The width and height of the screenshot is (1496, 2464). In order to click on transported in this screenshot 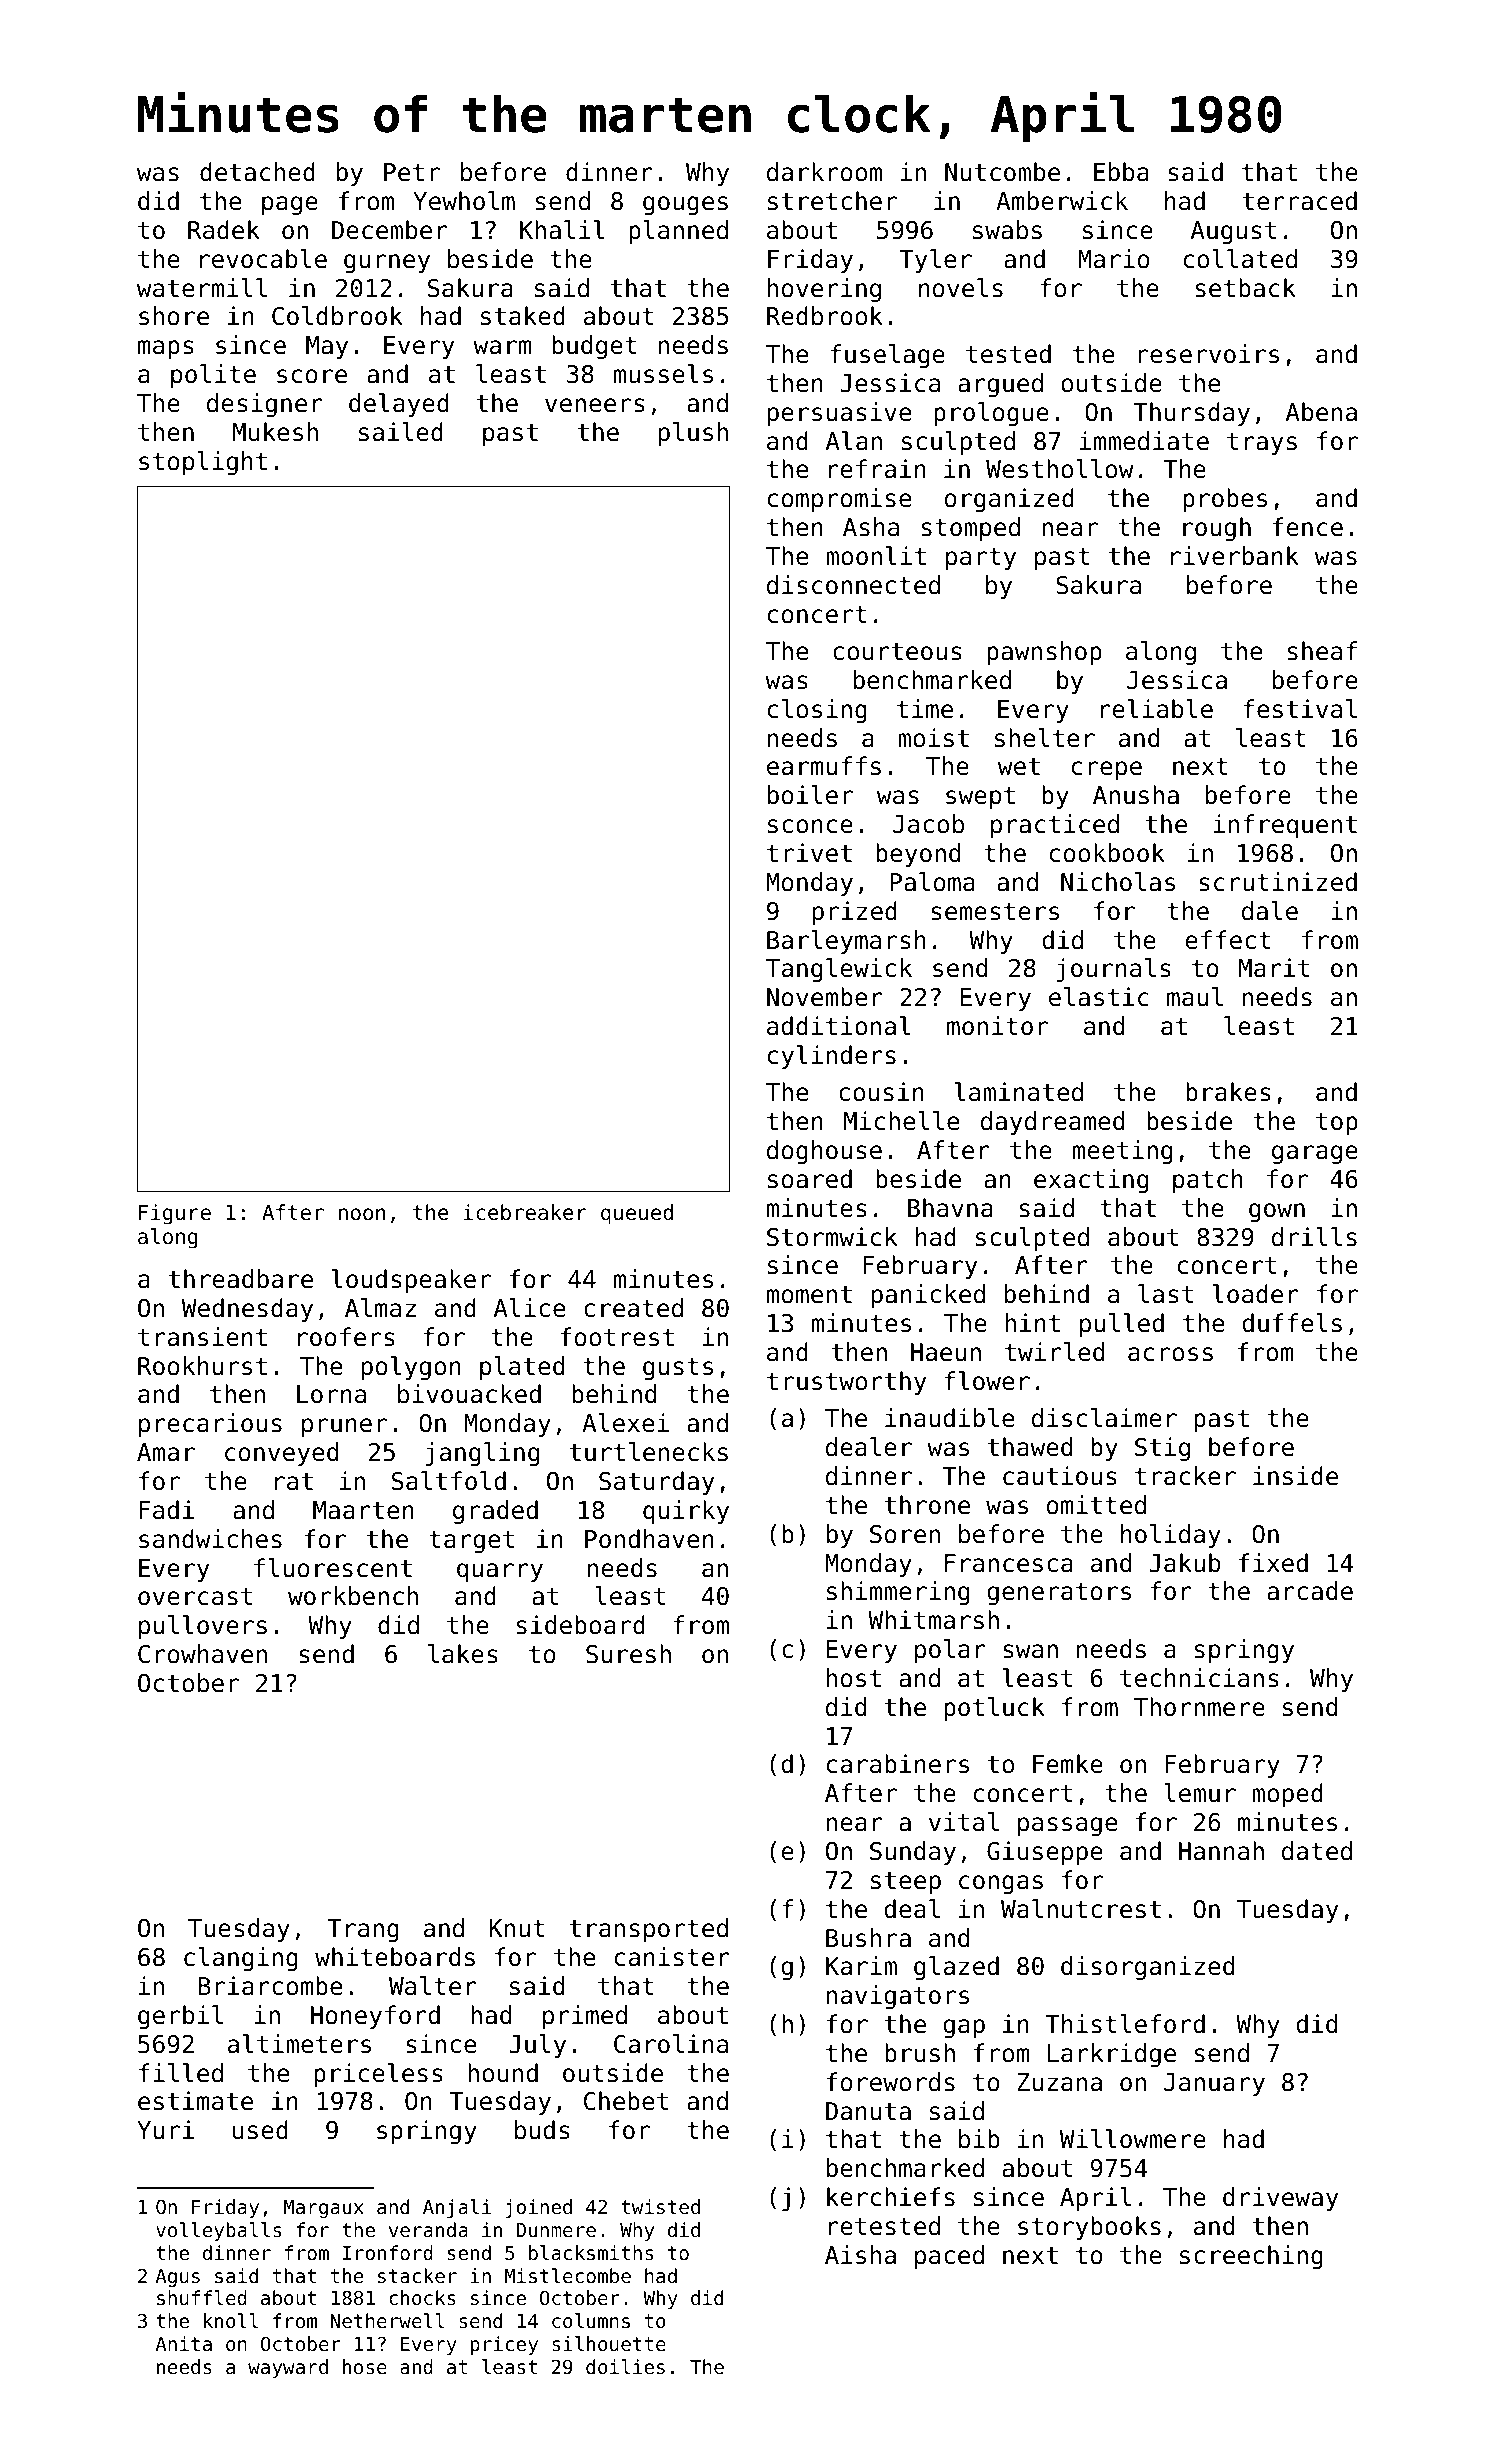, I will do `click(649, 1930)`.
